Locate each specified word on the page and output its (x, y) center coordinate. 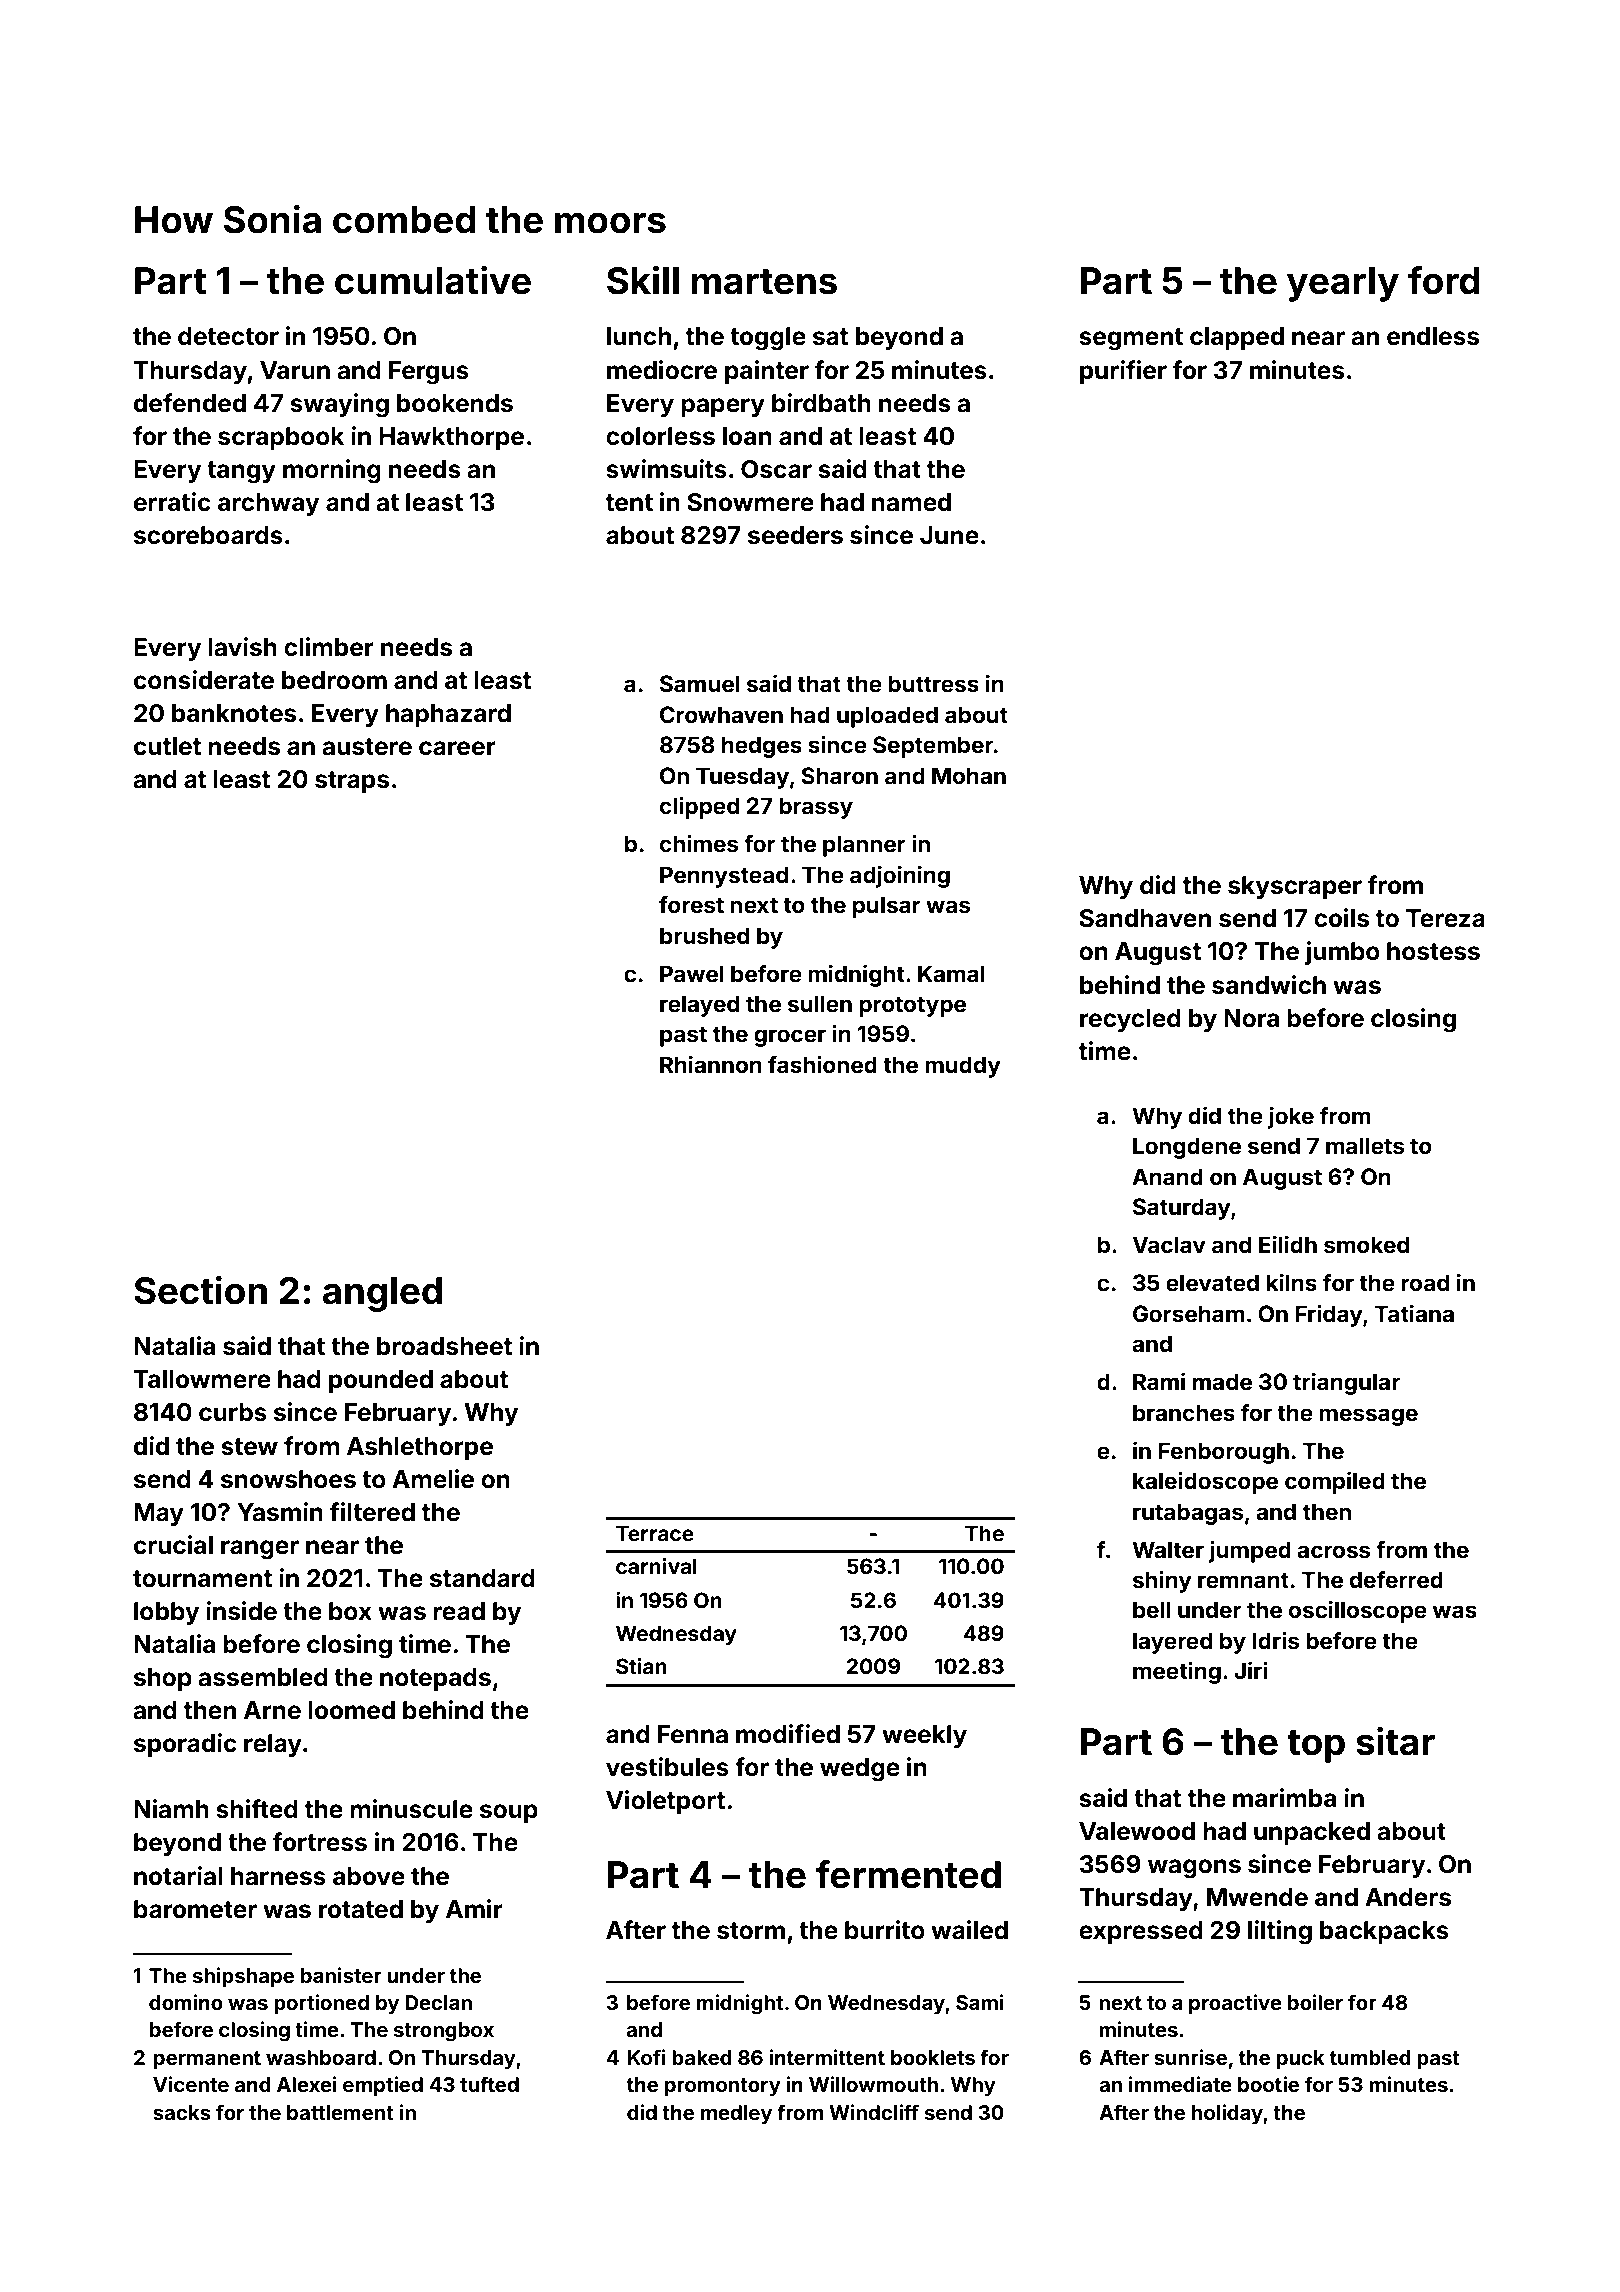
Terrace (655, 1533)
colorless (660, 436)
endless (1433, 336)
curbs (233, 1412)
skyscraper (1295, 887)
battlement (340, 2112)
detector (228, 336)
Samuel (700, 684)
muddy (963, 1067)
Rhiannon (711, 1064)
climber (329, 647)
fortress (320, 1842)
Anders (1408, 1897)
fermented (908, 1874)
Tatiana (1414, 1313)
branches (1184, 1412)
